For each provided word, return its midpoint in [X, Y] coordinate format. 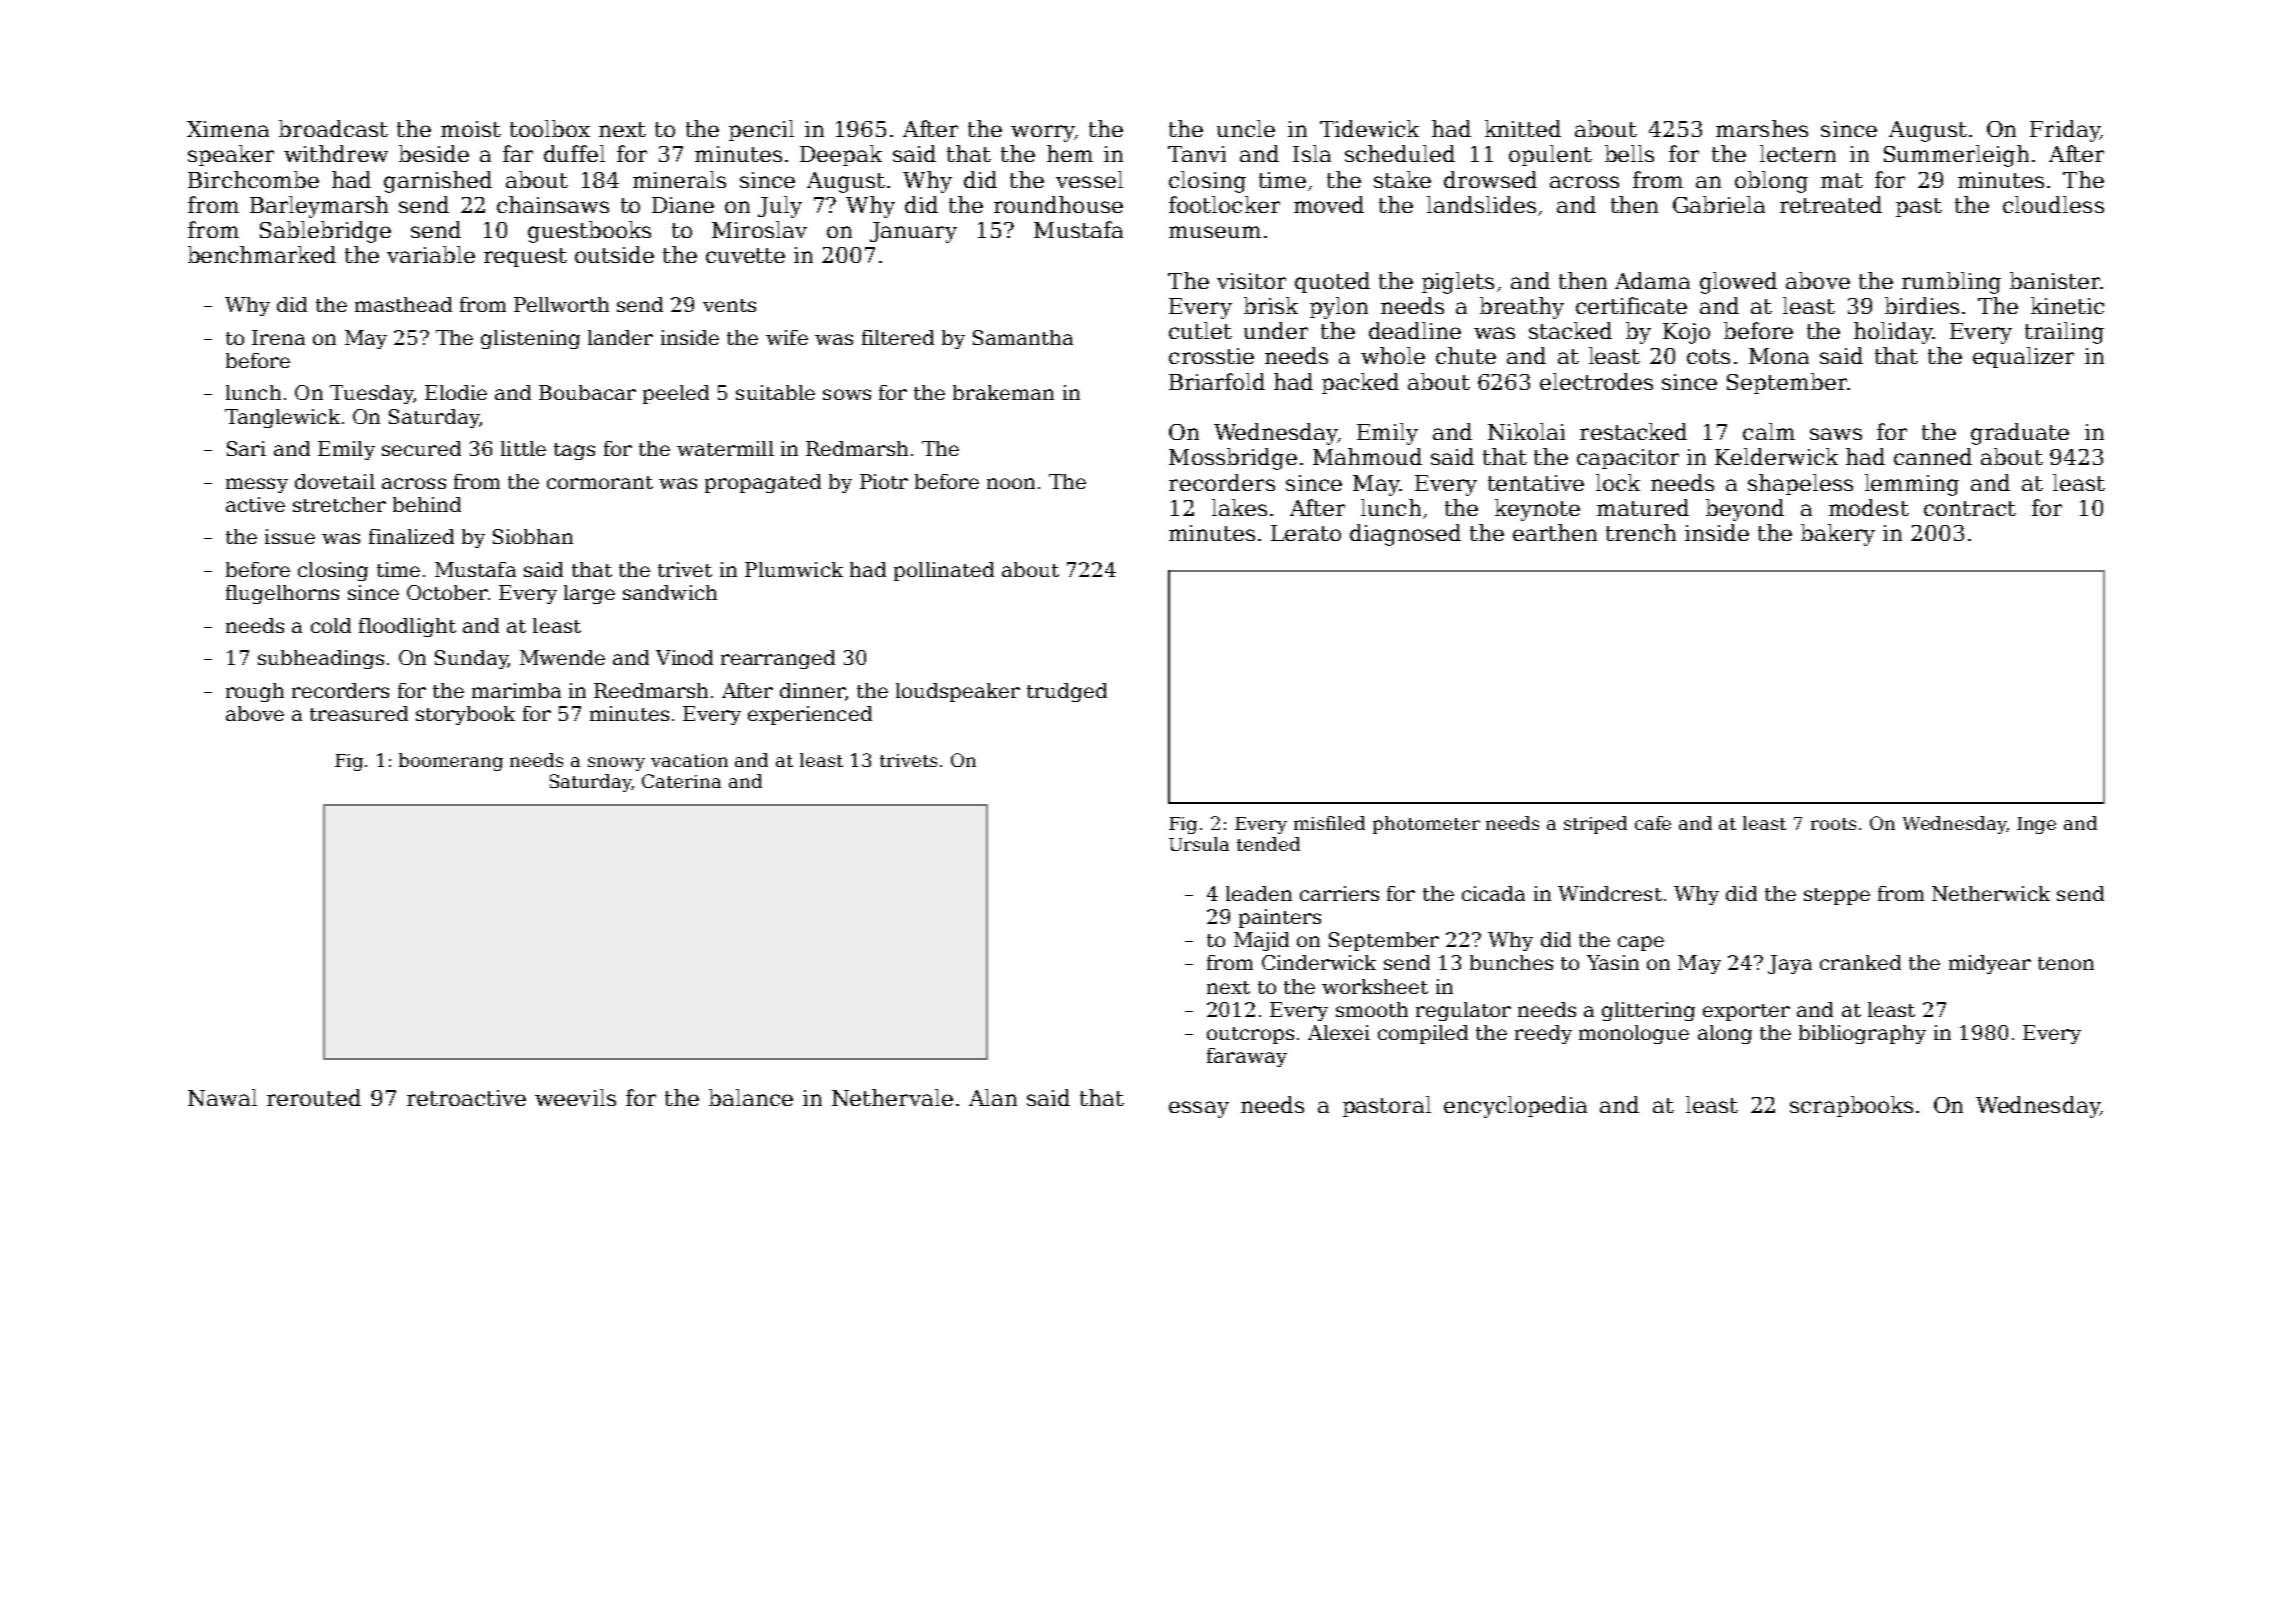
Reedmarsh [651, 690]
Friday [2065, 131]
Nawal [222, 1097]
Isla [1312, 153]
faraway [1247, 1057]
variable [431, 254]
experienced [810, 715]
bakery [1838, 535]
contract [1970, 508]
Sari [246, 448]
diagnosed [1405, 535]
